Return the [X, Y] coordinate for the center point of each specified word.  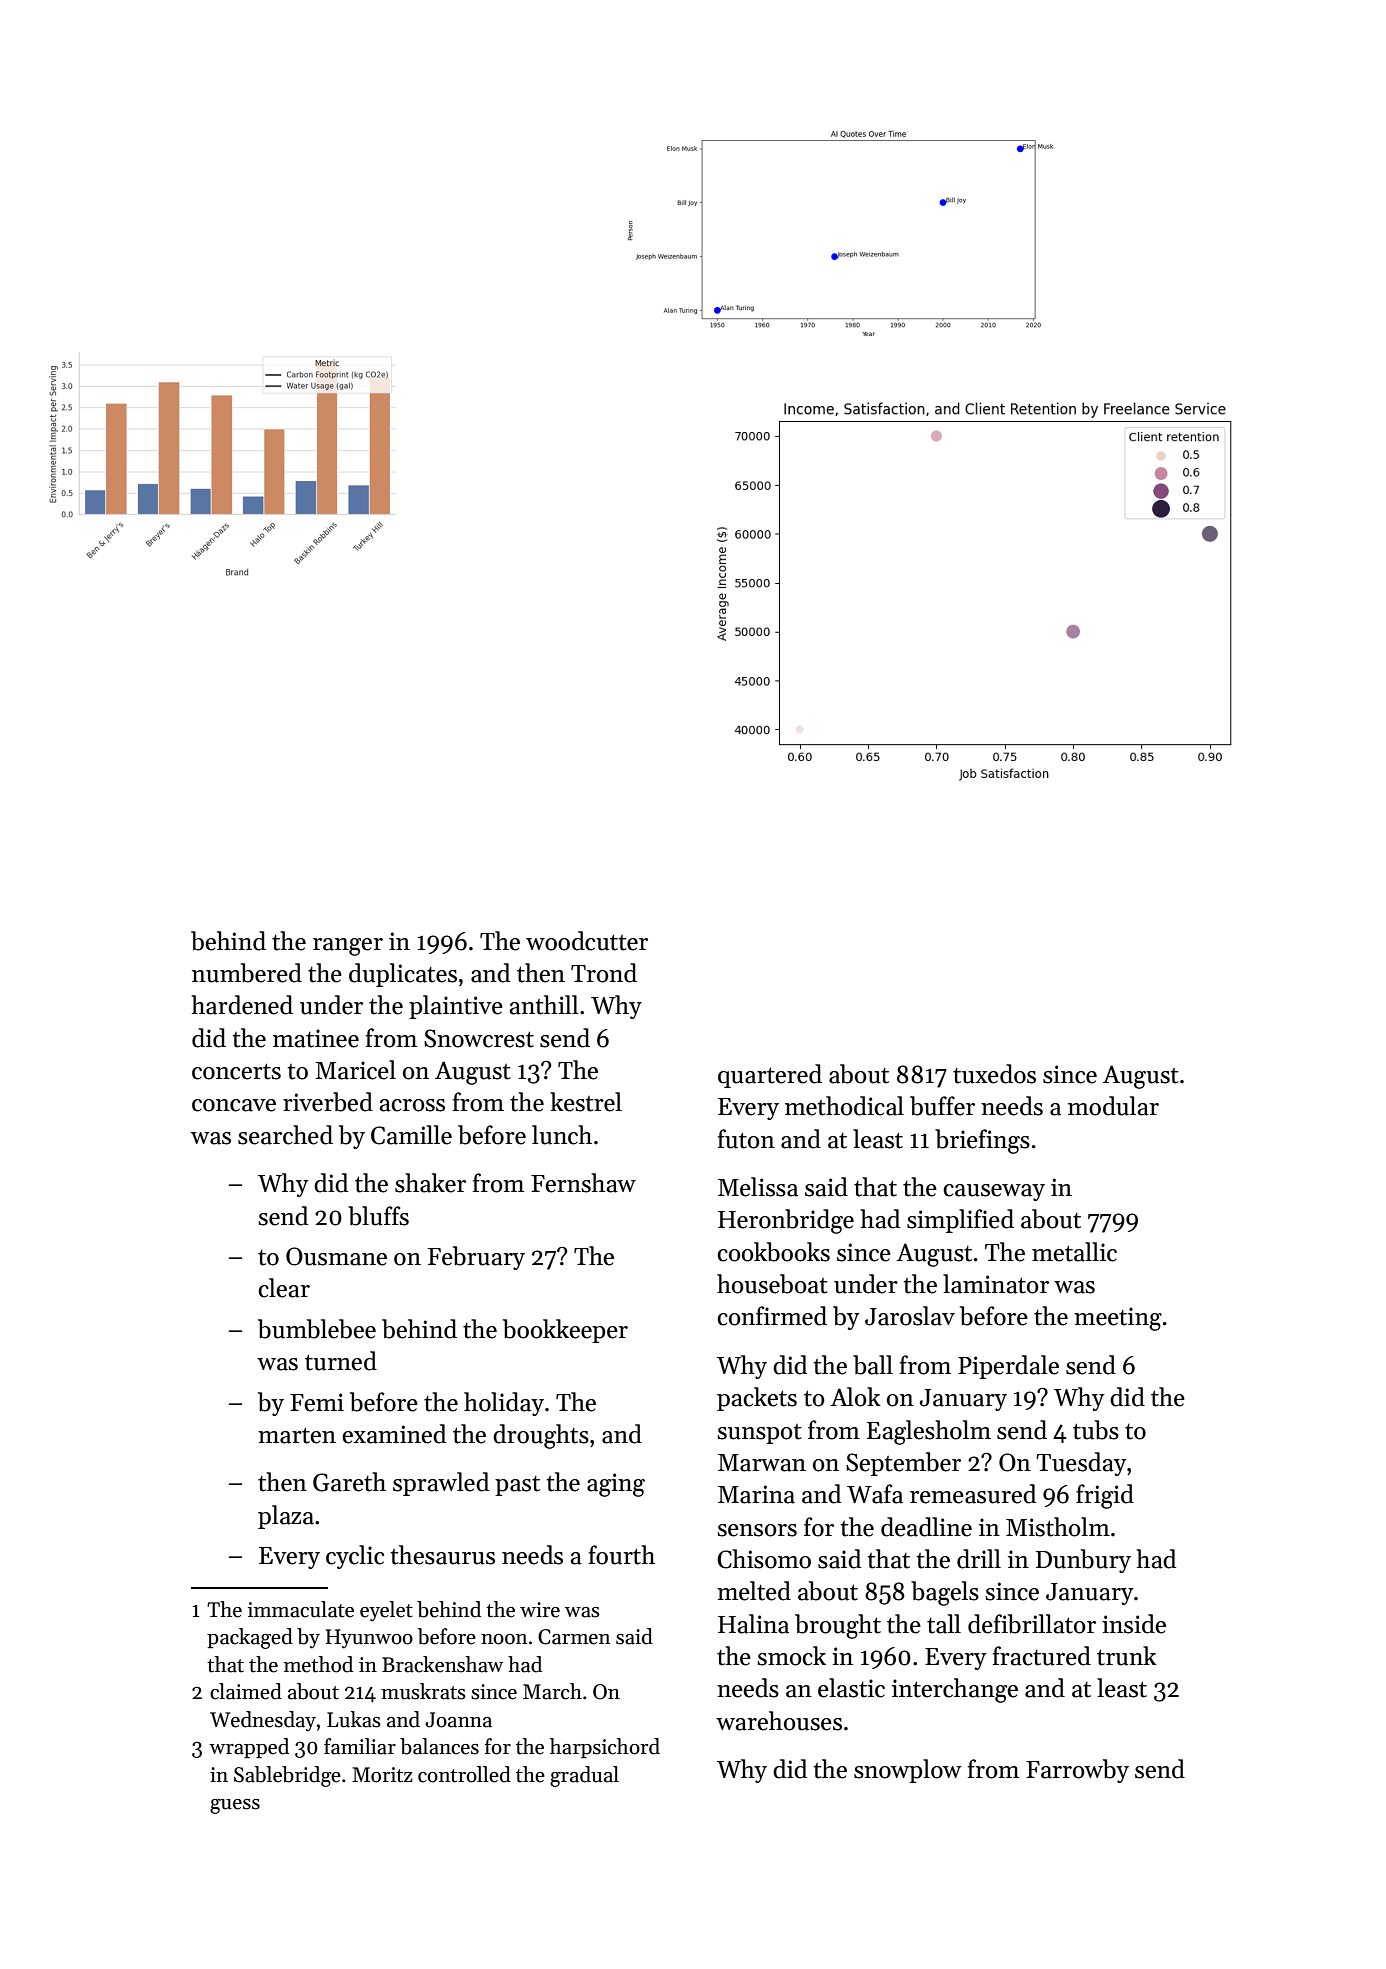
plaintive [456, 1007]
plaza [286, 1517]
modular [1113, 1106]
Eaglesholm [929, 1432]
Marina [756, 1494]
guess [235, 1806]
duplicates [403, 975]
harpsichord [605, 1748]
